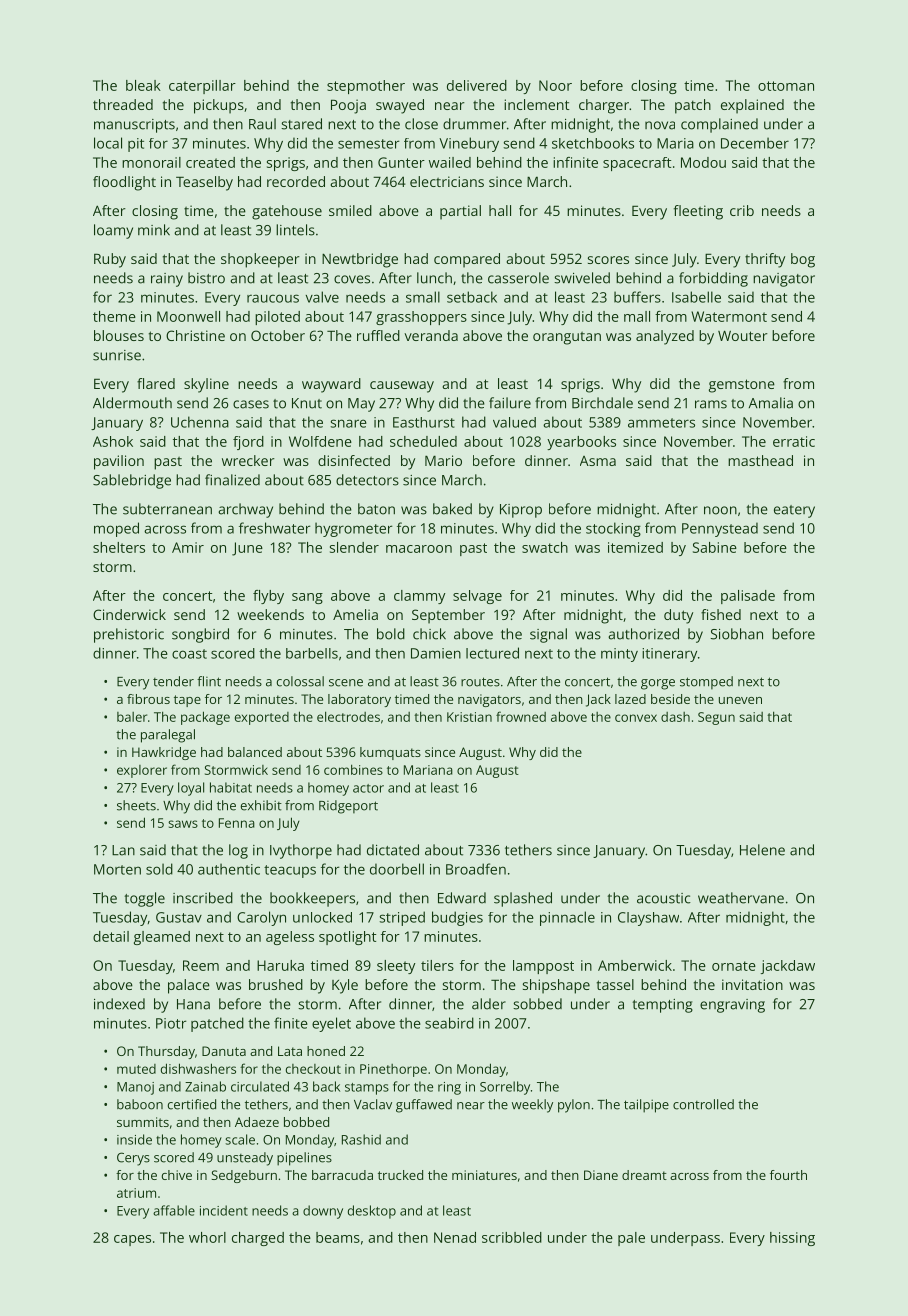 This page has width=908, height=1316. I want to click on pinnacle, so click(567, 918).
